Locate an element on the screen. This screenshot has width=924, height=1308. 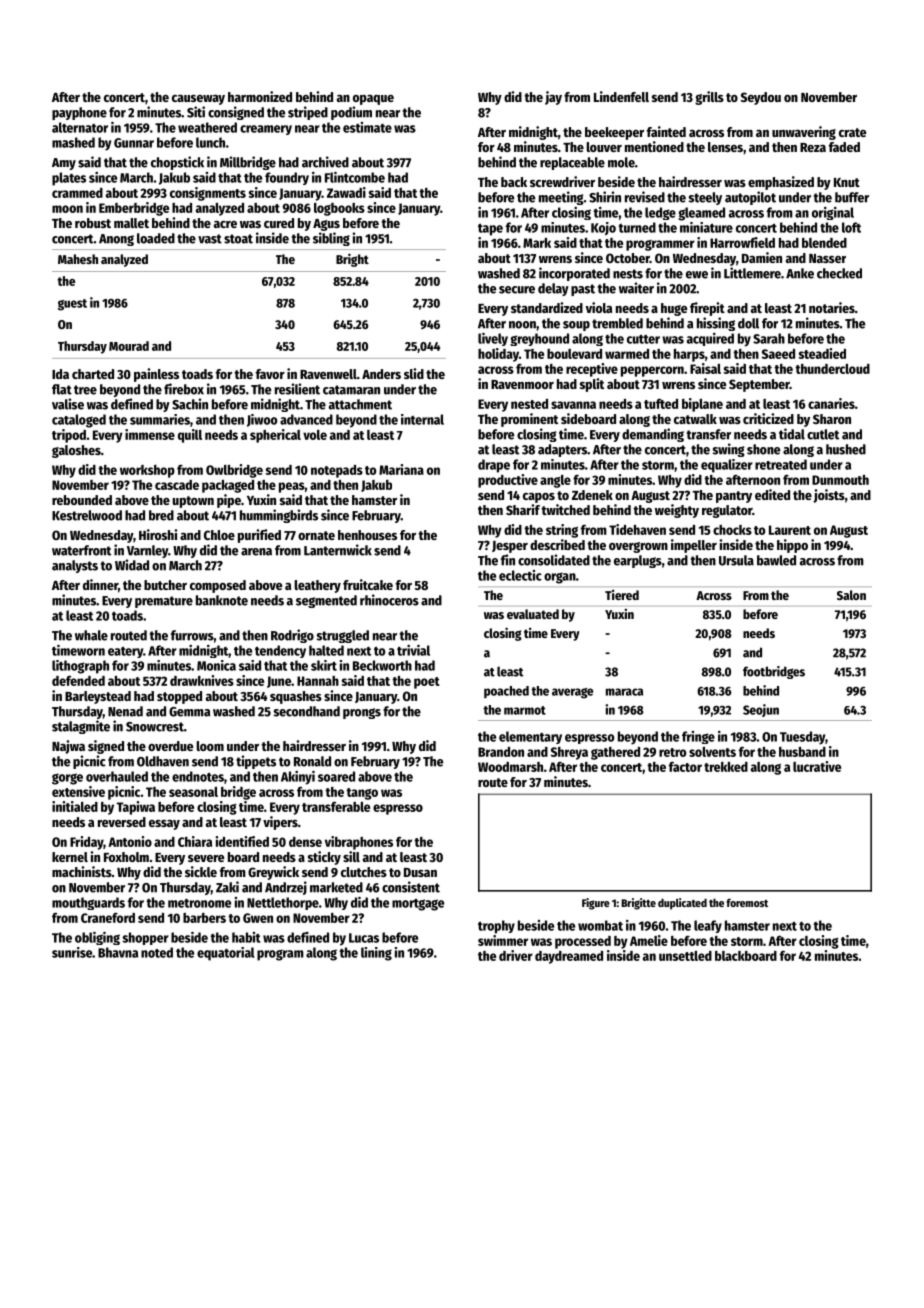
archived is located at coordinates (325, 162).
